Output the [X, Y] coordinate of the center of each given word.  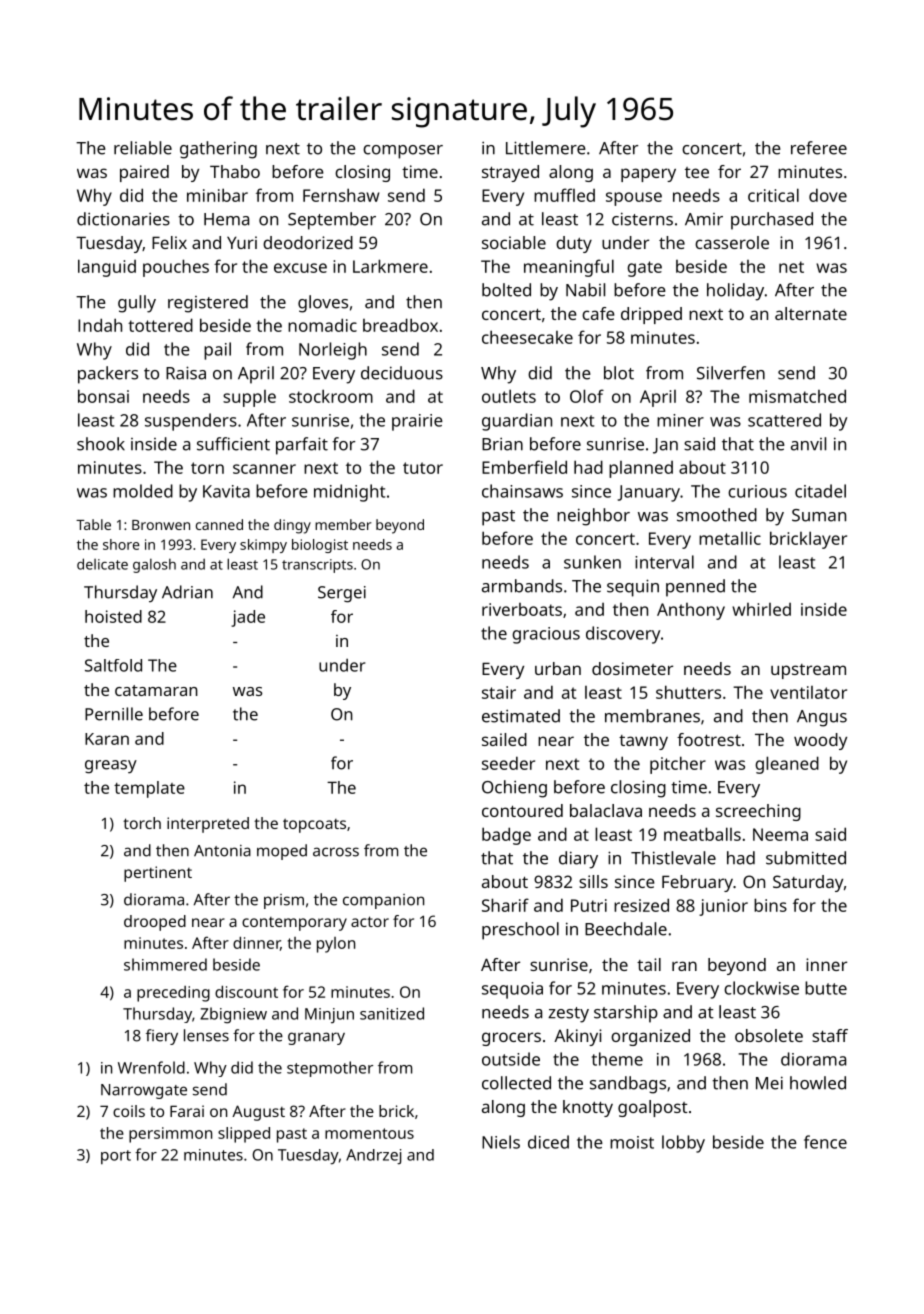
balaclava [606, 810]
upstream [808, 671]
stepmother [330, 1069]
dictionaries [123, 219]
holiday [735, 292]
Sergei [342, 594]
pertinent [158, 874]
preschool [520, 931]
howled [818, 1083]
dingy [292, 526]
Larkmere [390, 266]
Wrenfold [151, 1067]
